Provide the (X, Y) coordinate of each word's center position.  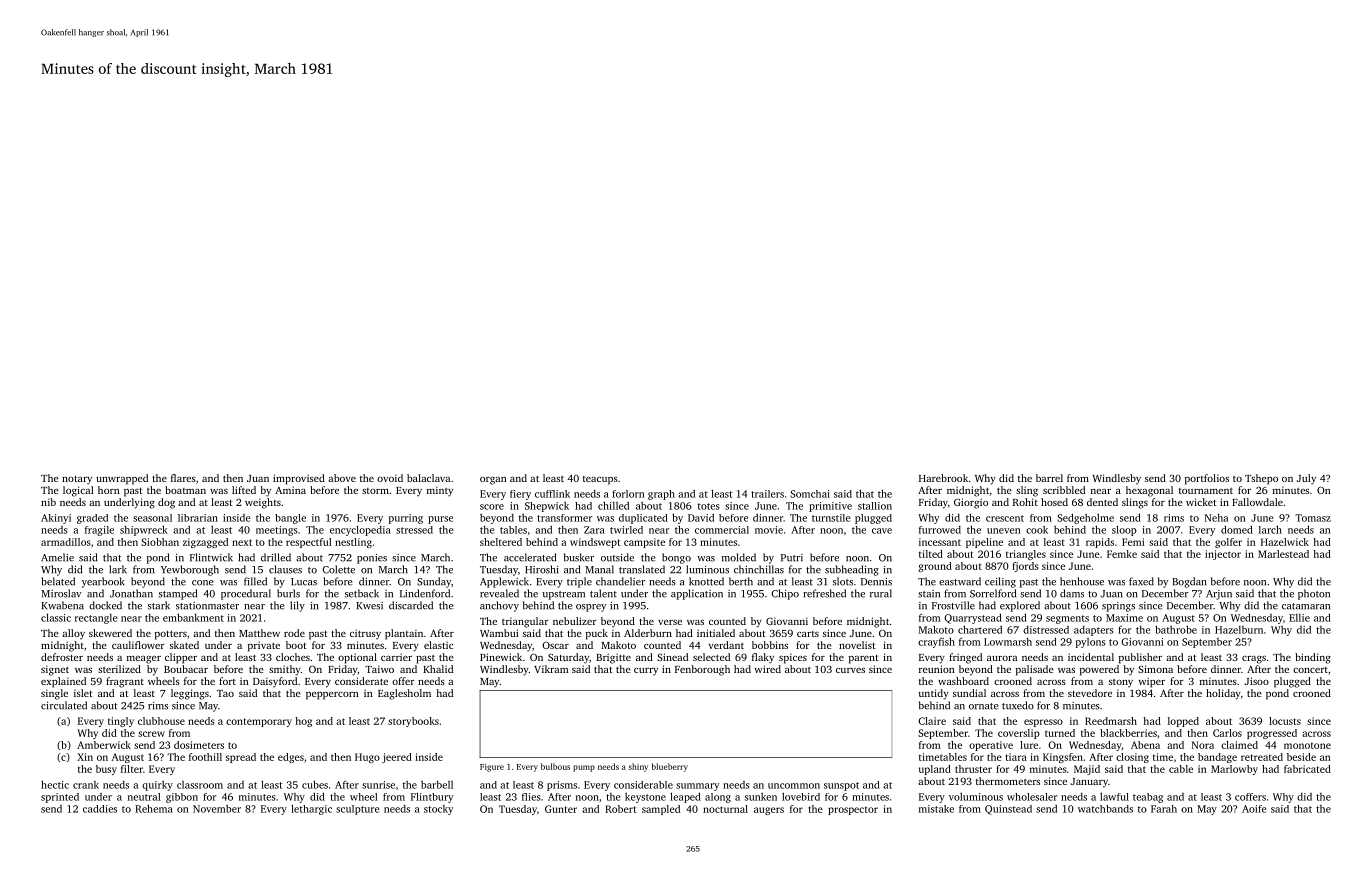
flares (183, 478)
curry (646, 672)
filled (255, 581)
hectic (55, 784)
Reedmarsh (1111, 721)
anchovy (499, 606)
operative (991, 746)
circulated (64, 705)
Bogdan (1189, 582)
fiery (520, 495)
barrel (1049, 478)
